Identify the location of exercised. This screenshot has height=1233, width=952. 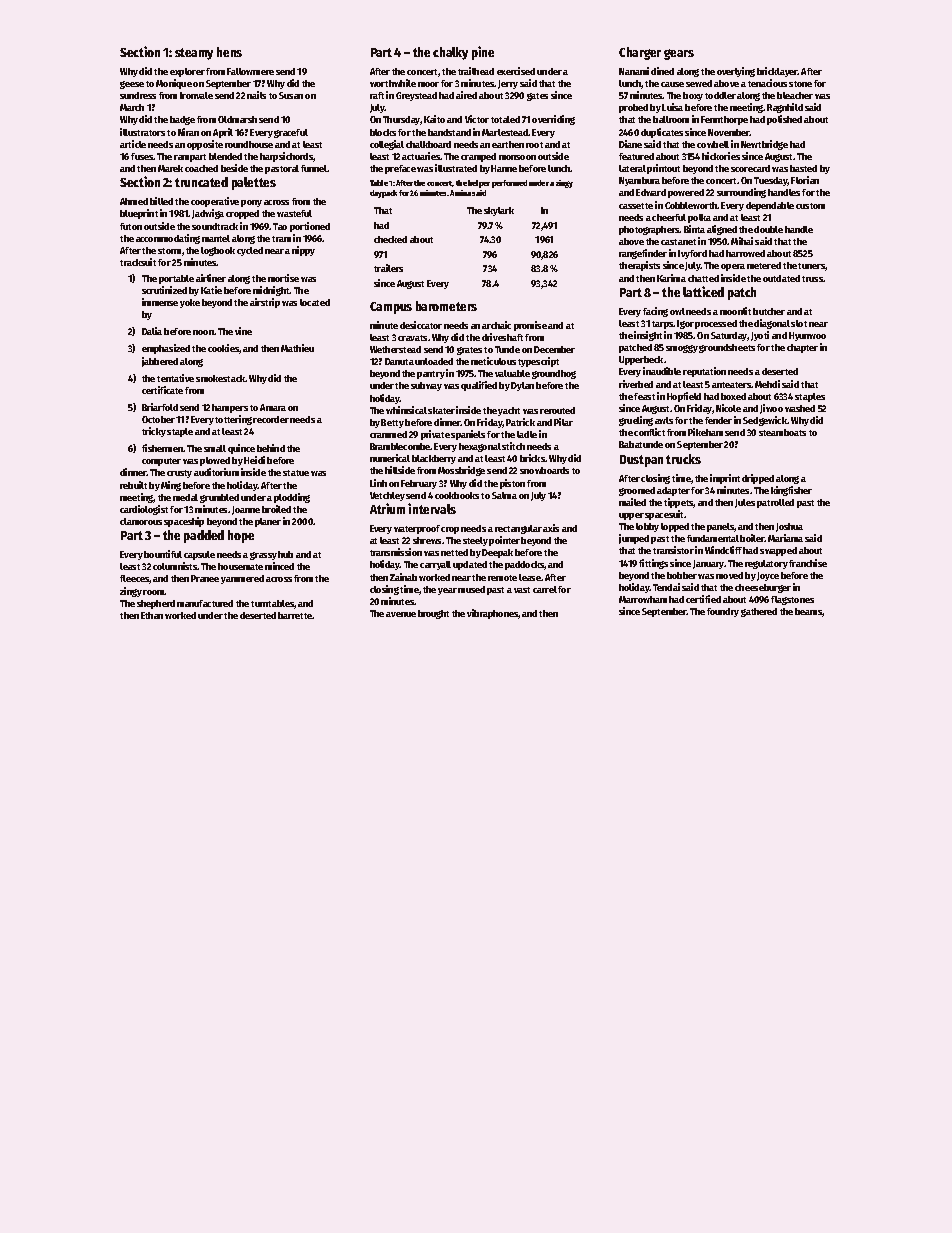
(516, 71).
